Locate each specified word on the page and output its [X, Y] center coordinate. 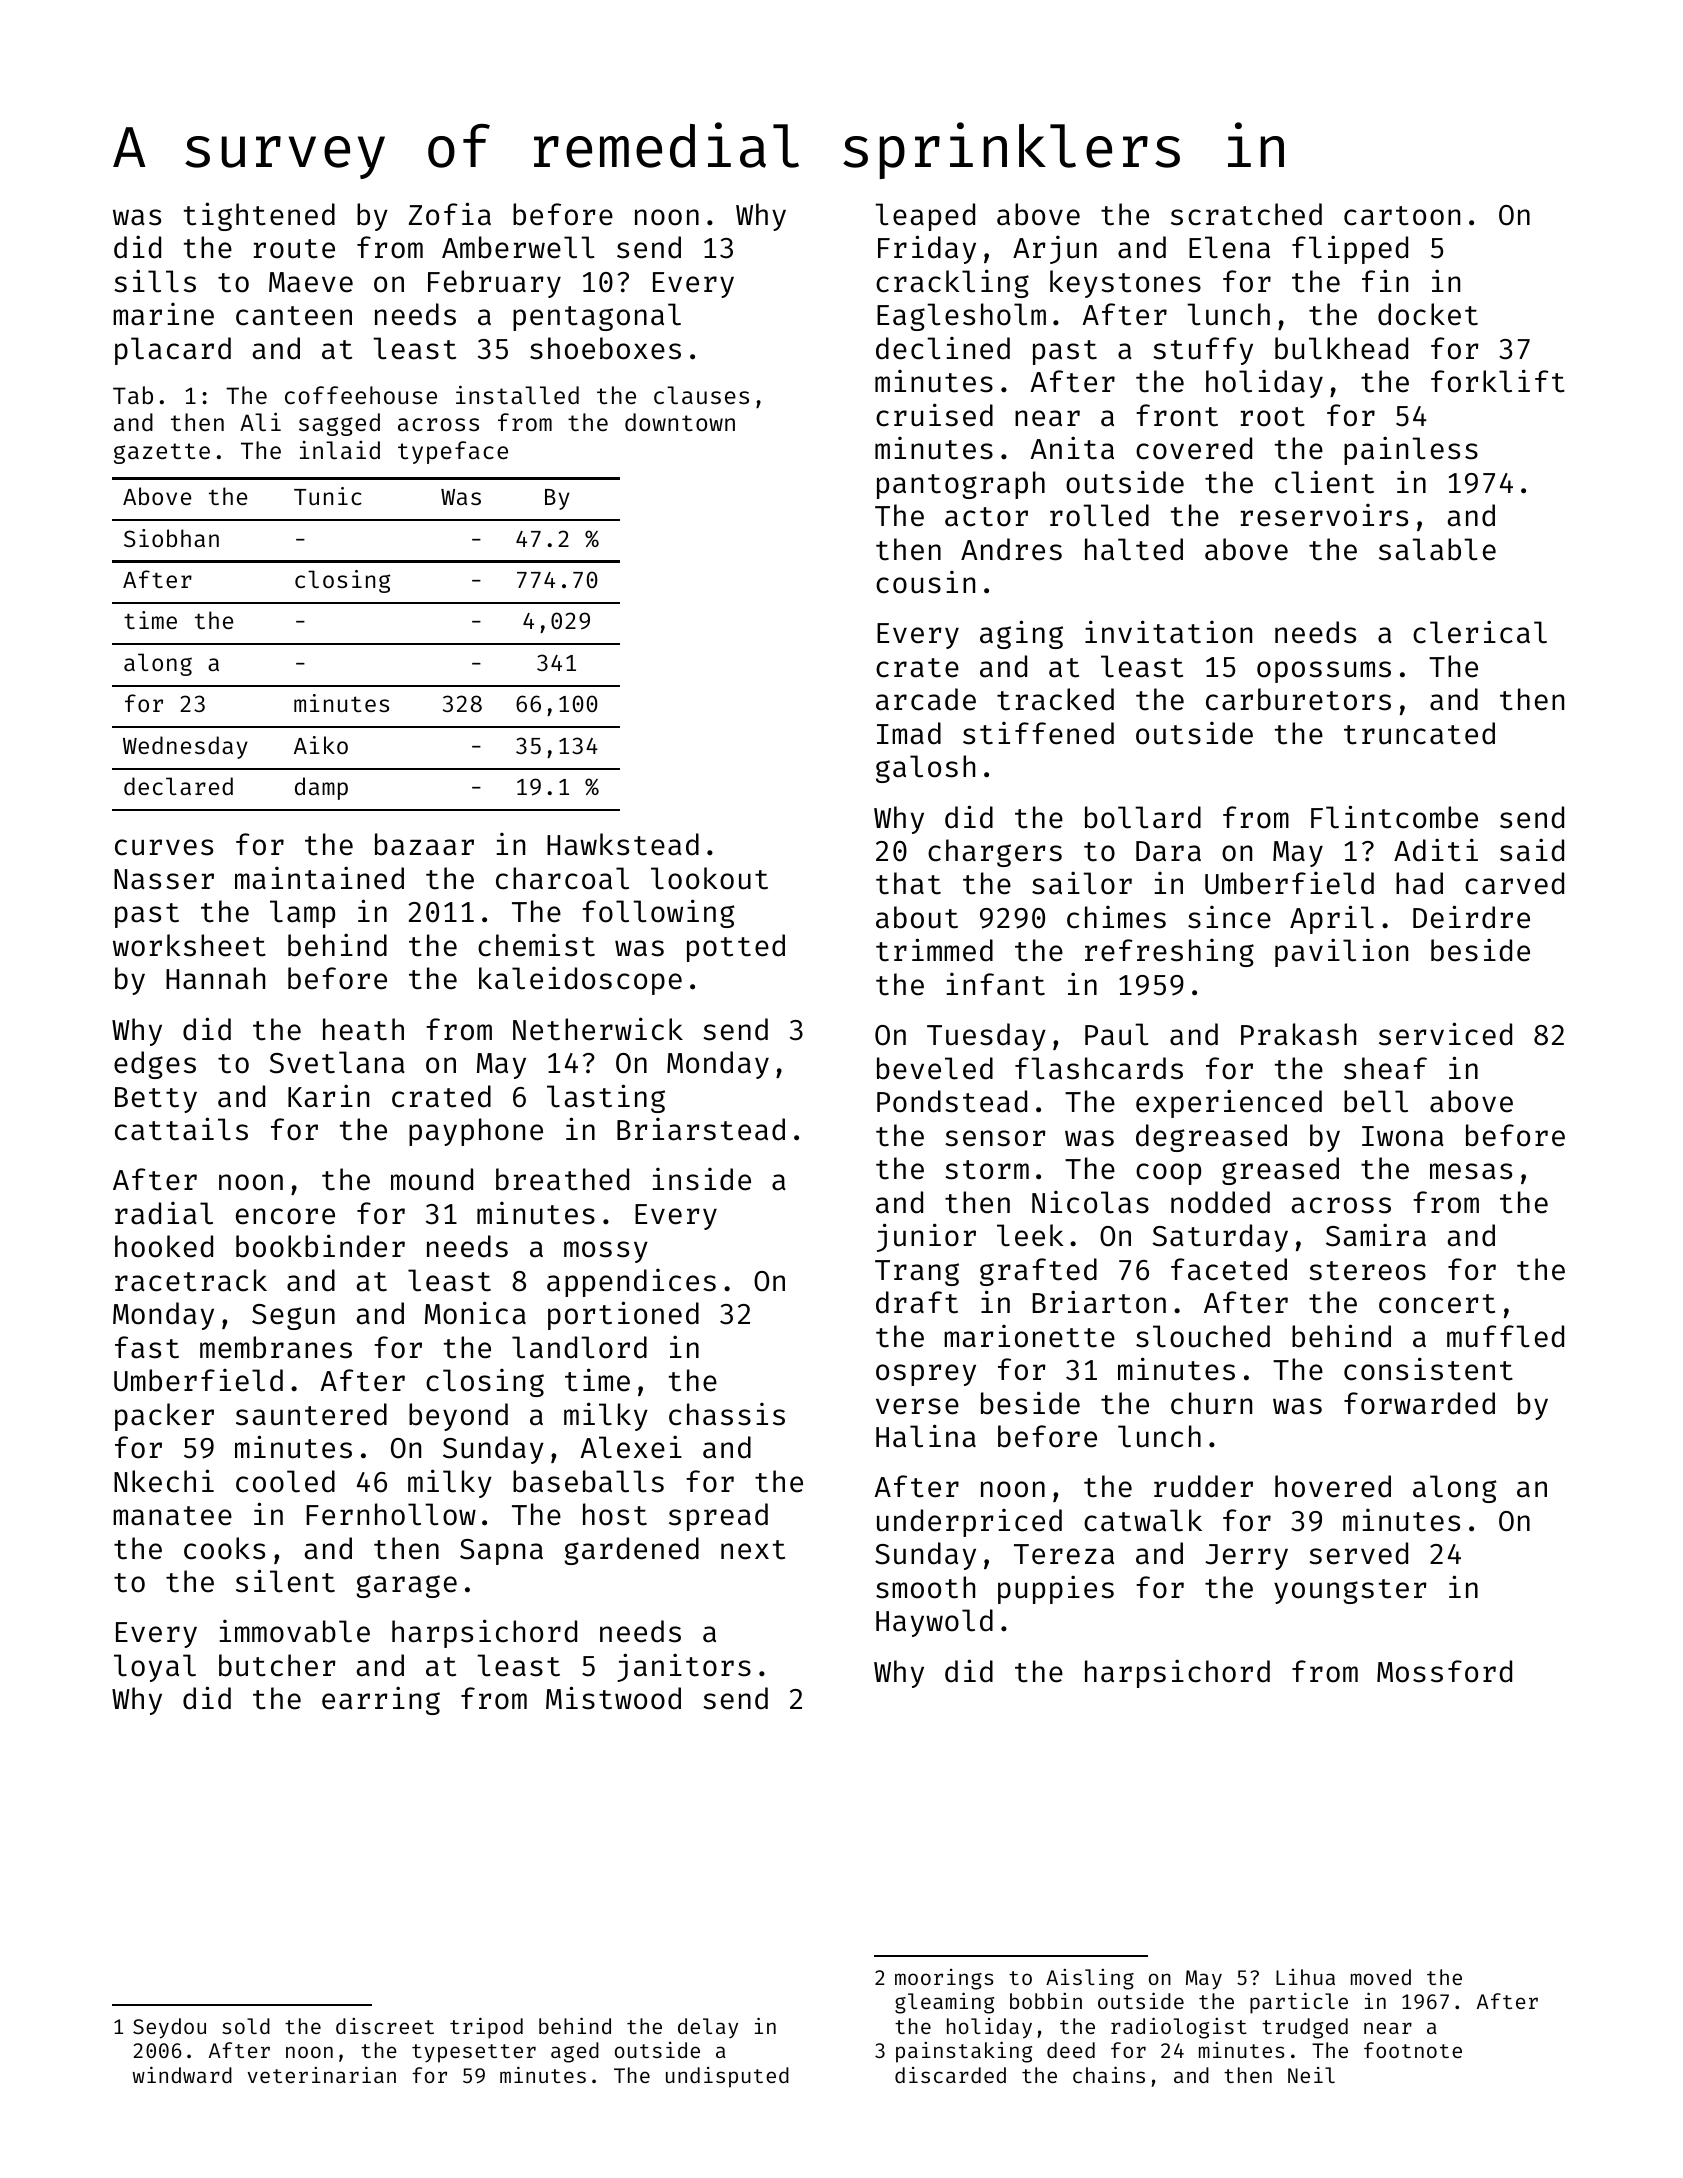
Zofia [450, 214]
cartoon [1402, 216]
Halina [926, 1436]
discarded [950, 2075]
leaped [925, 217]
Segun [293, 1317]
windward [182, 2074]
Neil [1311, 2075]
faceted [1229, 1269]
